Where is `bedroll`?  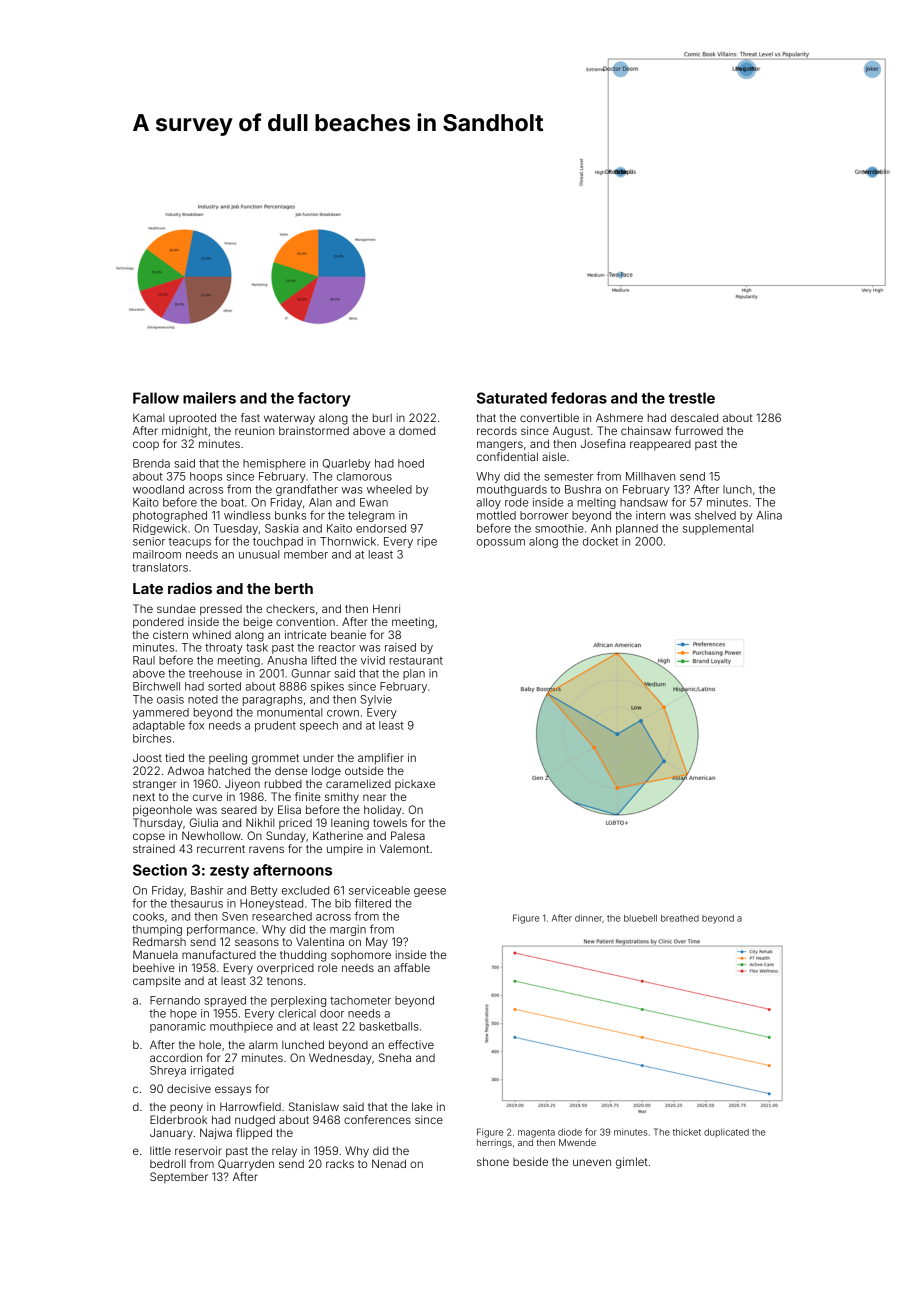
bedroll is located at coordinates (168, 1163).
